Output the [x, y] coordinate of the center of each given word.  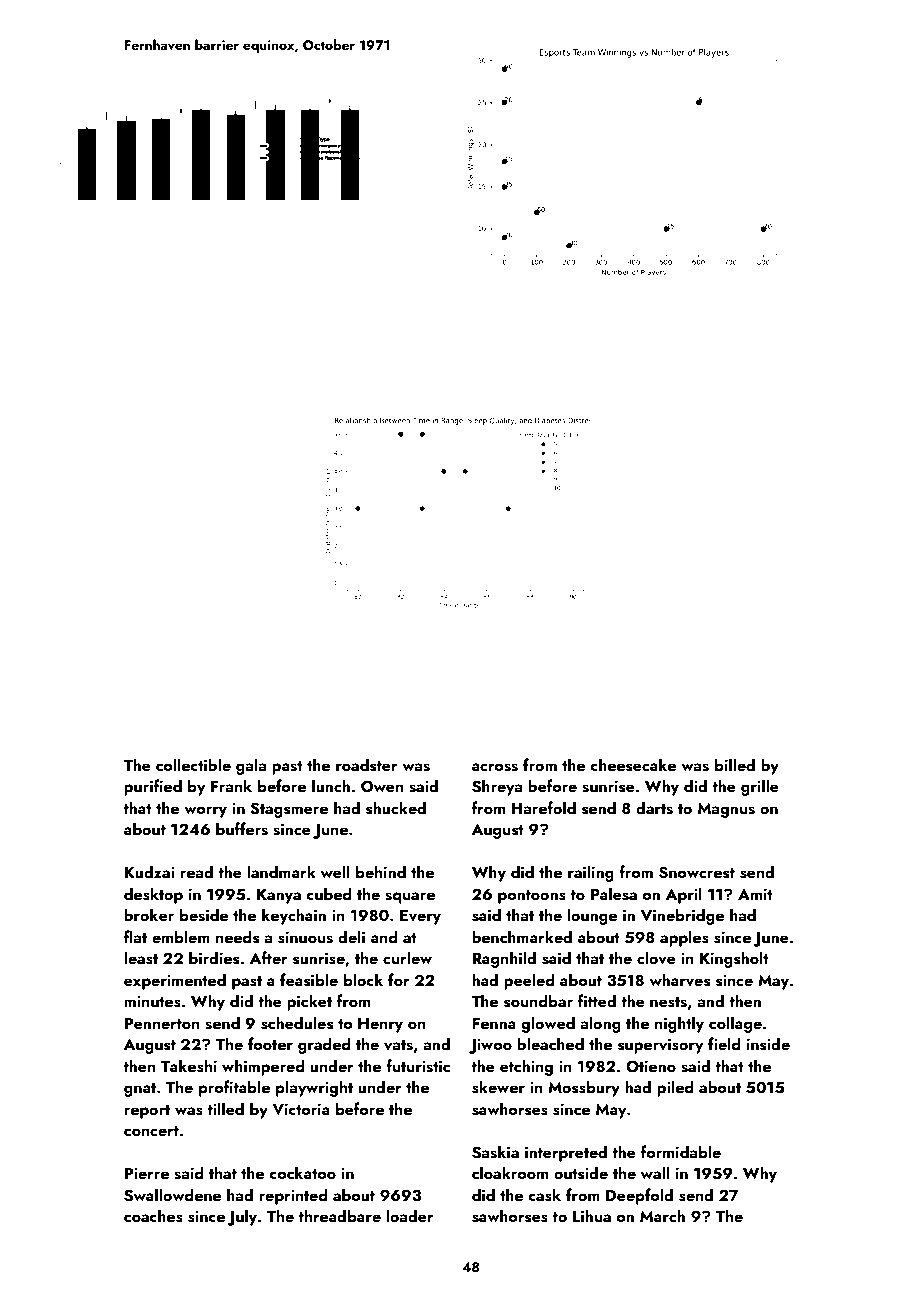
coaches [153, 1216]
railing [591, 873]
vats [398, 1045]
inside [768, 1044]
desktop [153, 895]
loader [410, 1215]
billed [735, 764]
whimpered [263, 1067]
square [410, 898]
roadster [367, 765]
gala [251, 766]
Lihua [592, 1215]
